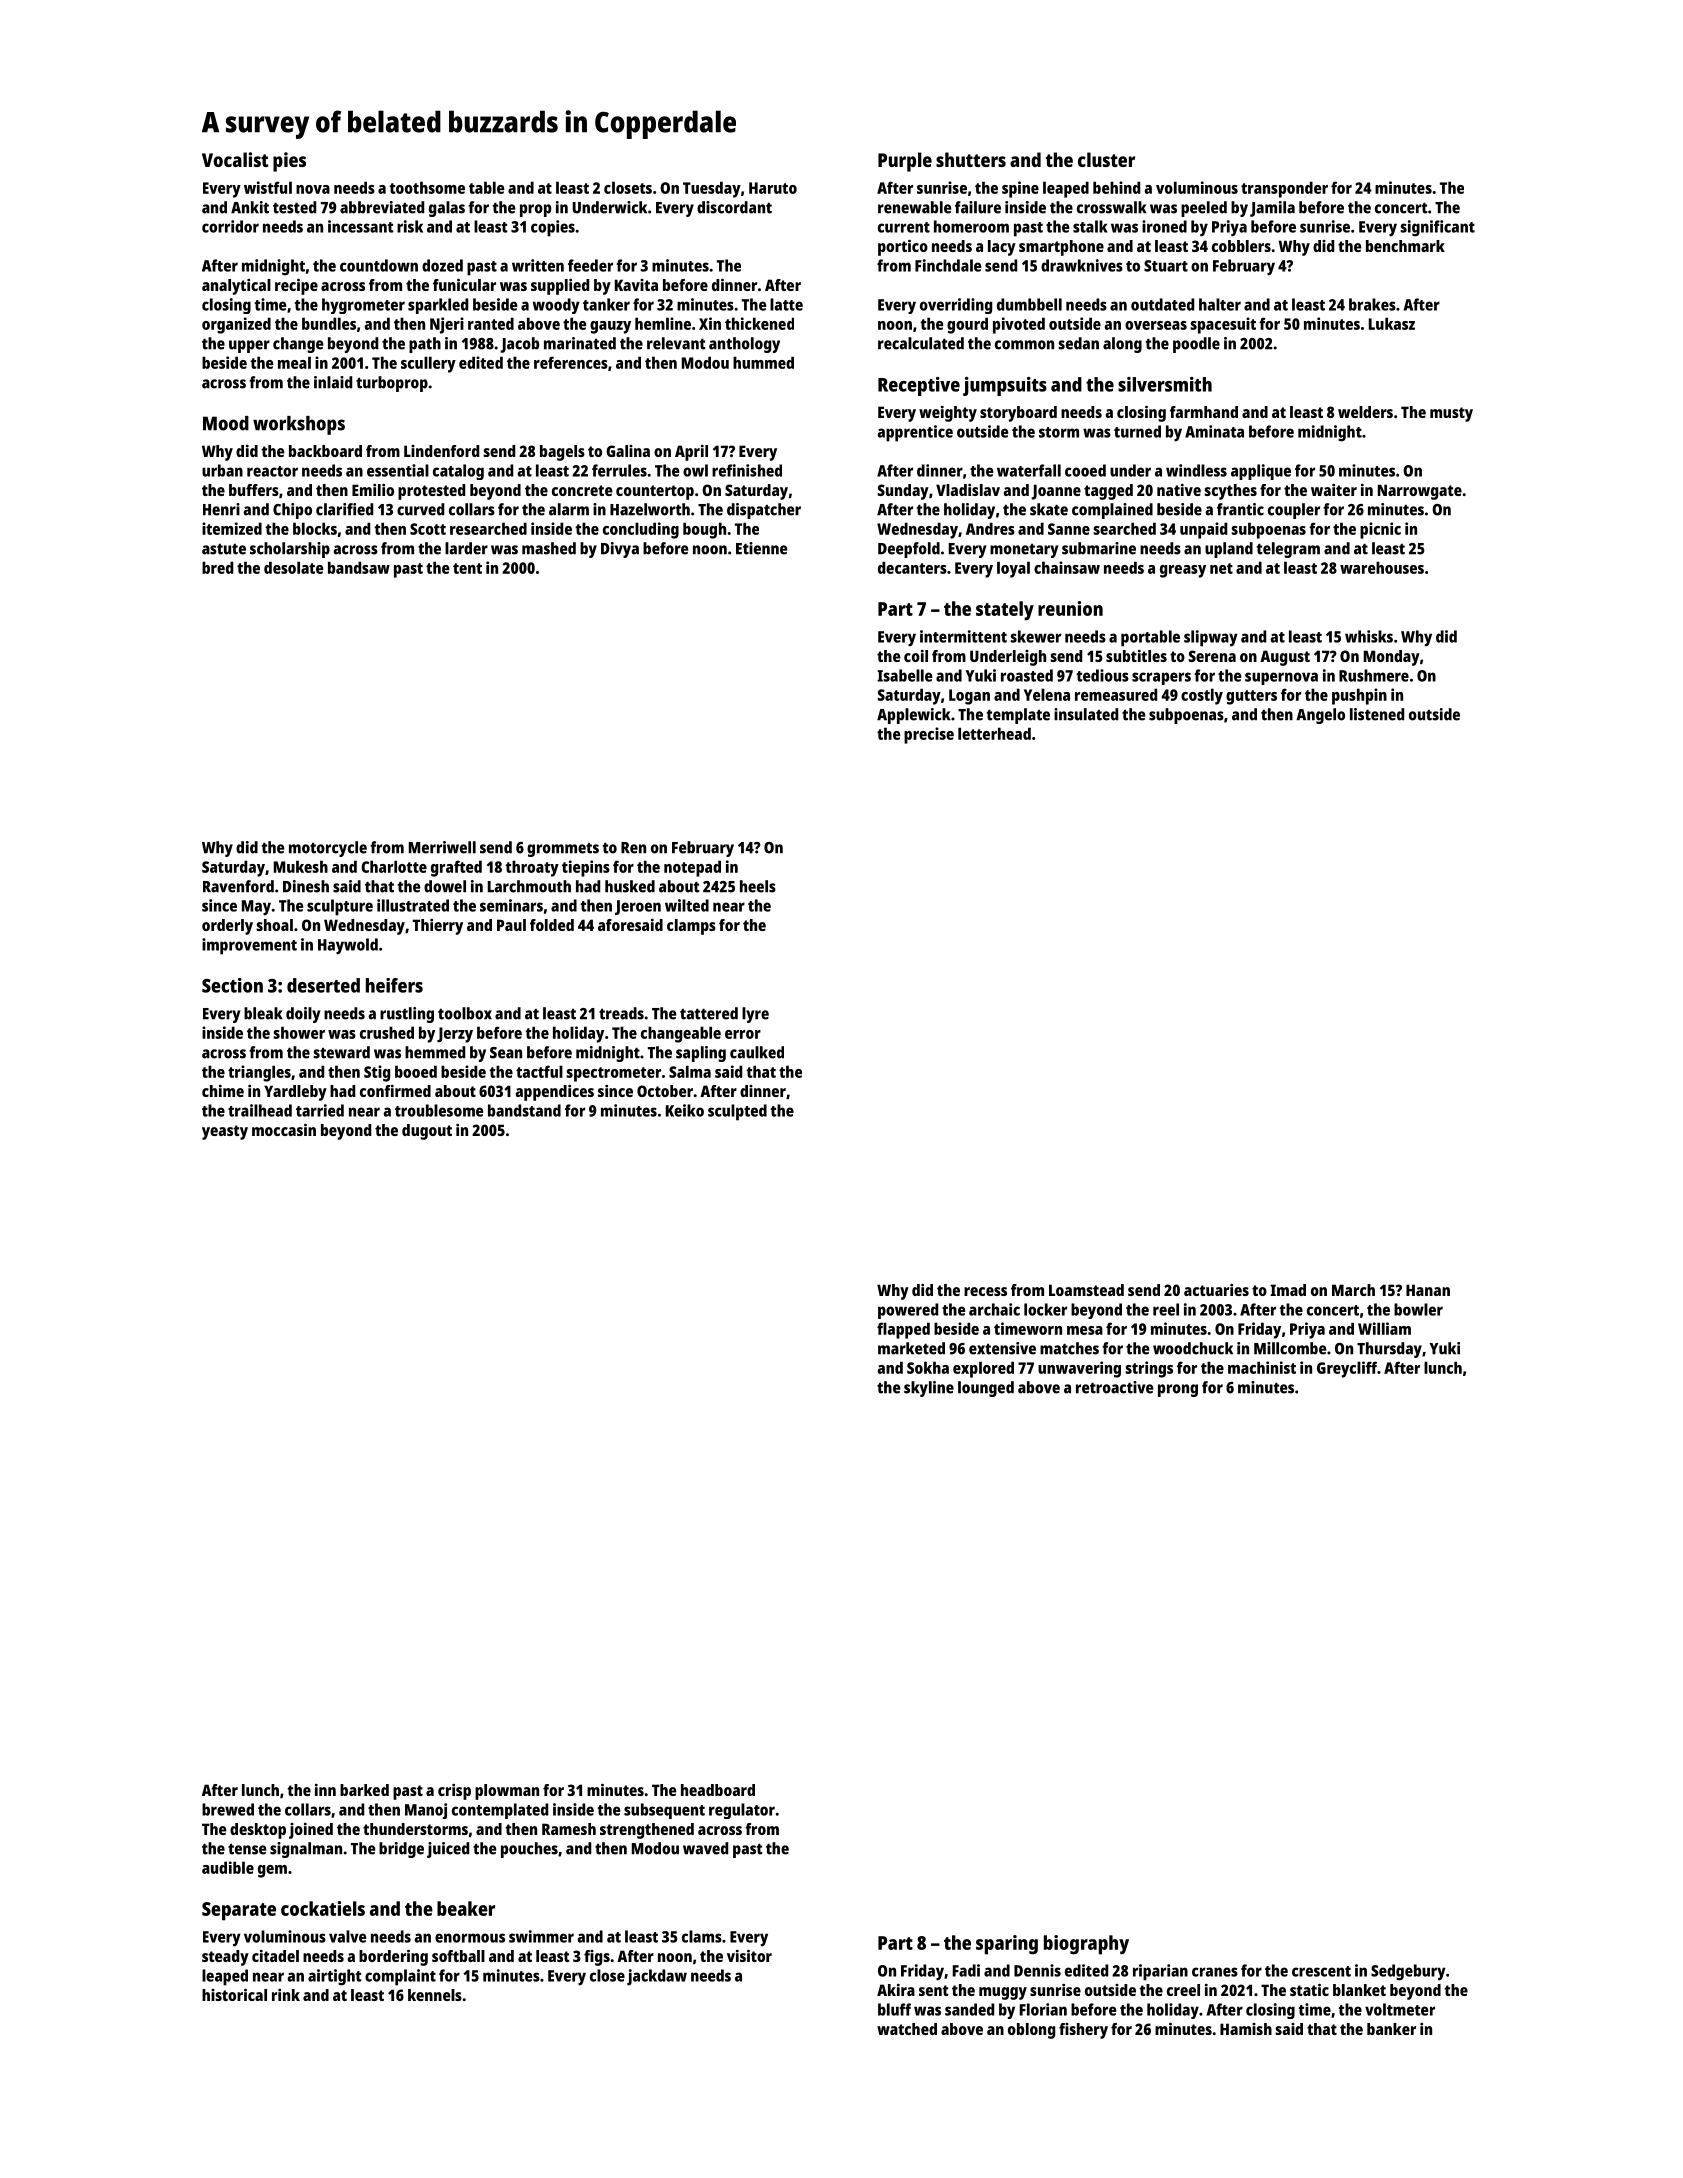 This image has width=1683, height=2178. What do you see at coordinates (1086, 714) in the image?
I see `insulated` at bounding box center [1086, 714].
